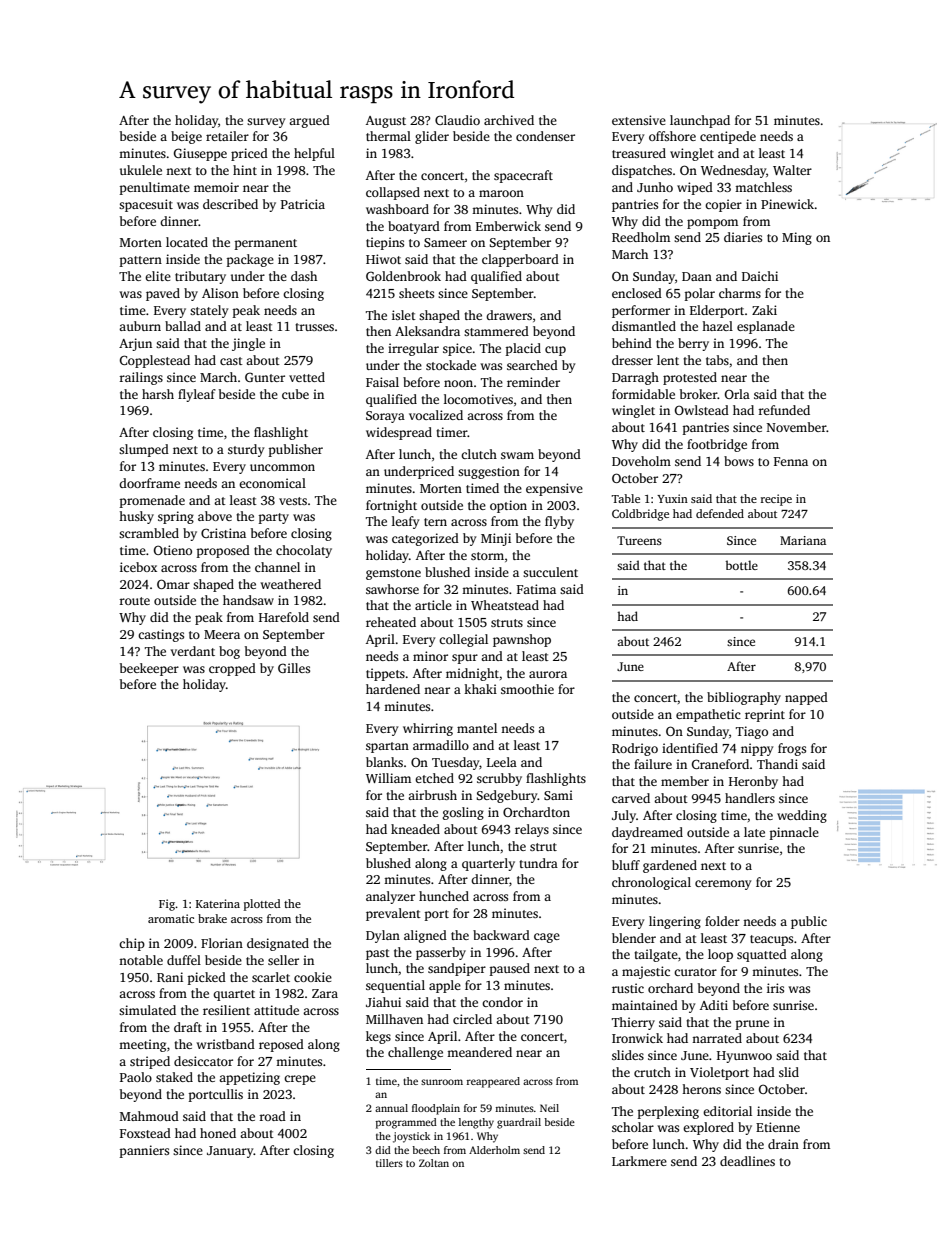 Image resolution: width=952 pixels, height=1233 pixels. Describe the element at coordinates (212, 918) in the page. I see `brake` at that location.
